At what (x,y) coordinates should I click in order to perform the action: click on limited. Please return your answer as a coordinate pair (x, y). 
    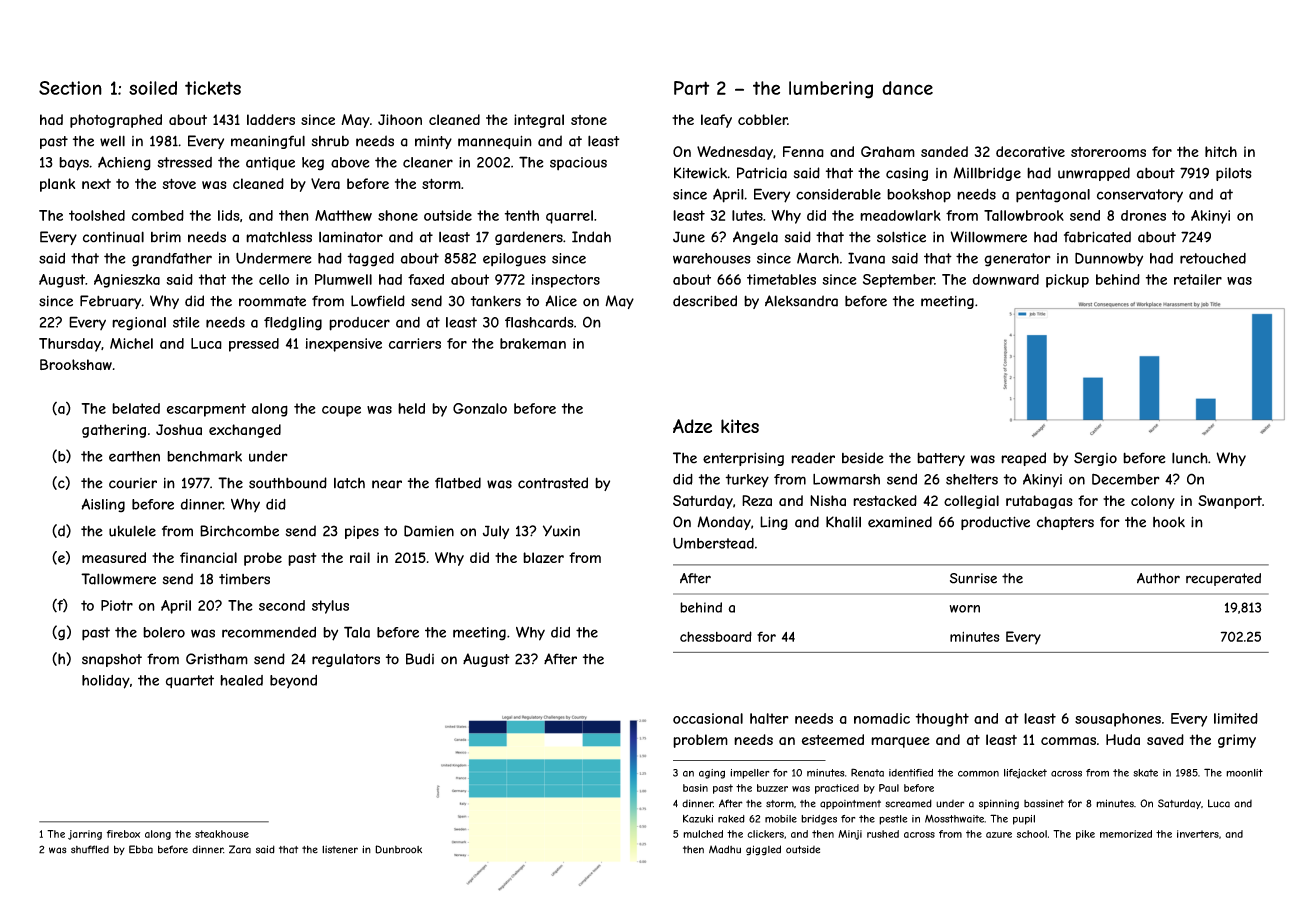
    Looking at the image, I should click on (1236, 718).
